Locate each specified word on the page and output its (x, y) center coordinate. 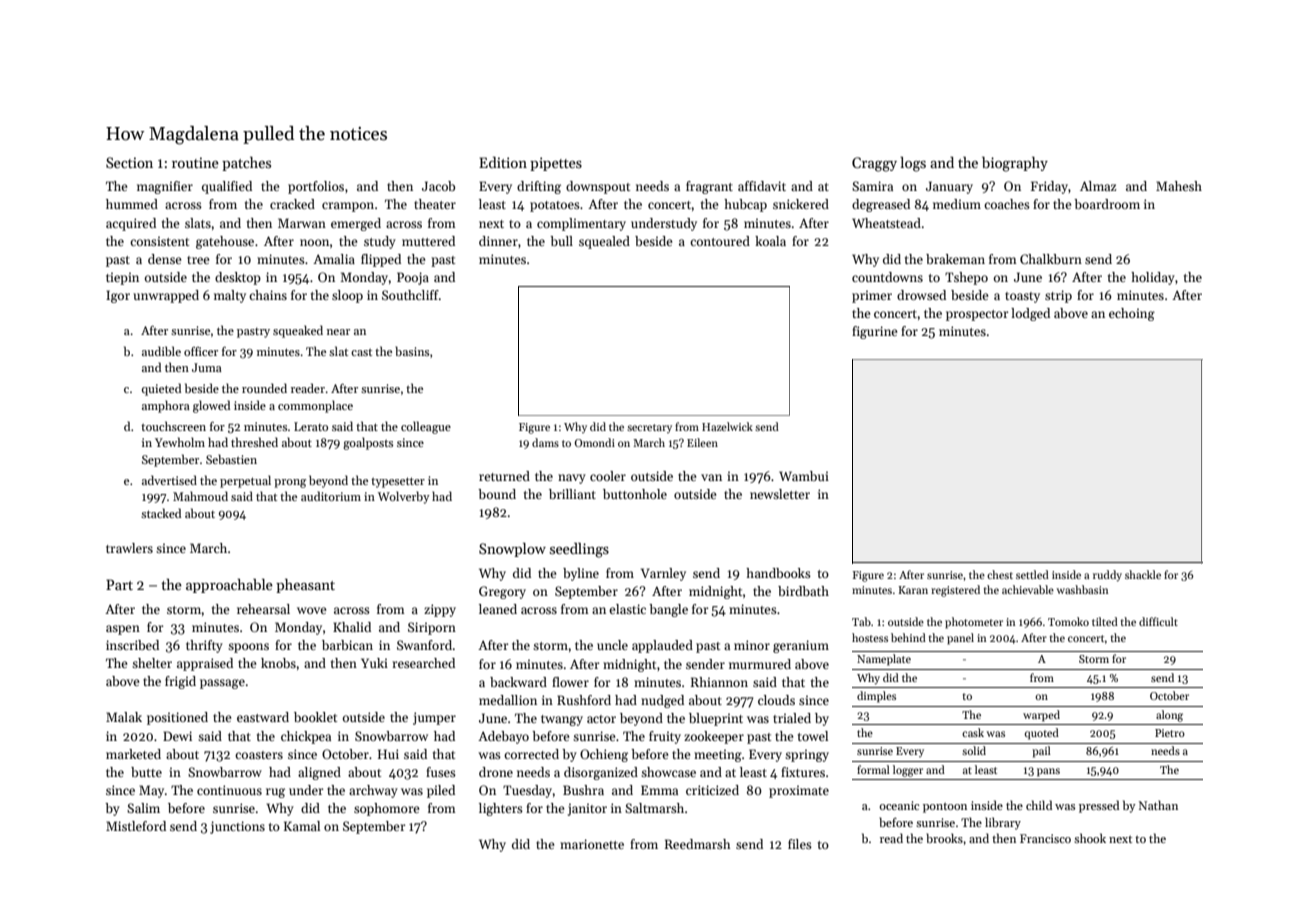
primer (872, 296)
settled (1032, 574)
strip (1058, 296)
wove (312, 610)
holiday (1153, 278)
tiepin (122, 278)
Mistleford (136, 826)
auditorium (331, 496)
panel (960, 639)
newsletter (780, 494)
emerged (356, 224)
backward (518, 682)
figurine (875, 332)
